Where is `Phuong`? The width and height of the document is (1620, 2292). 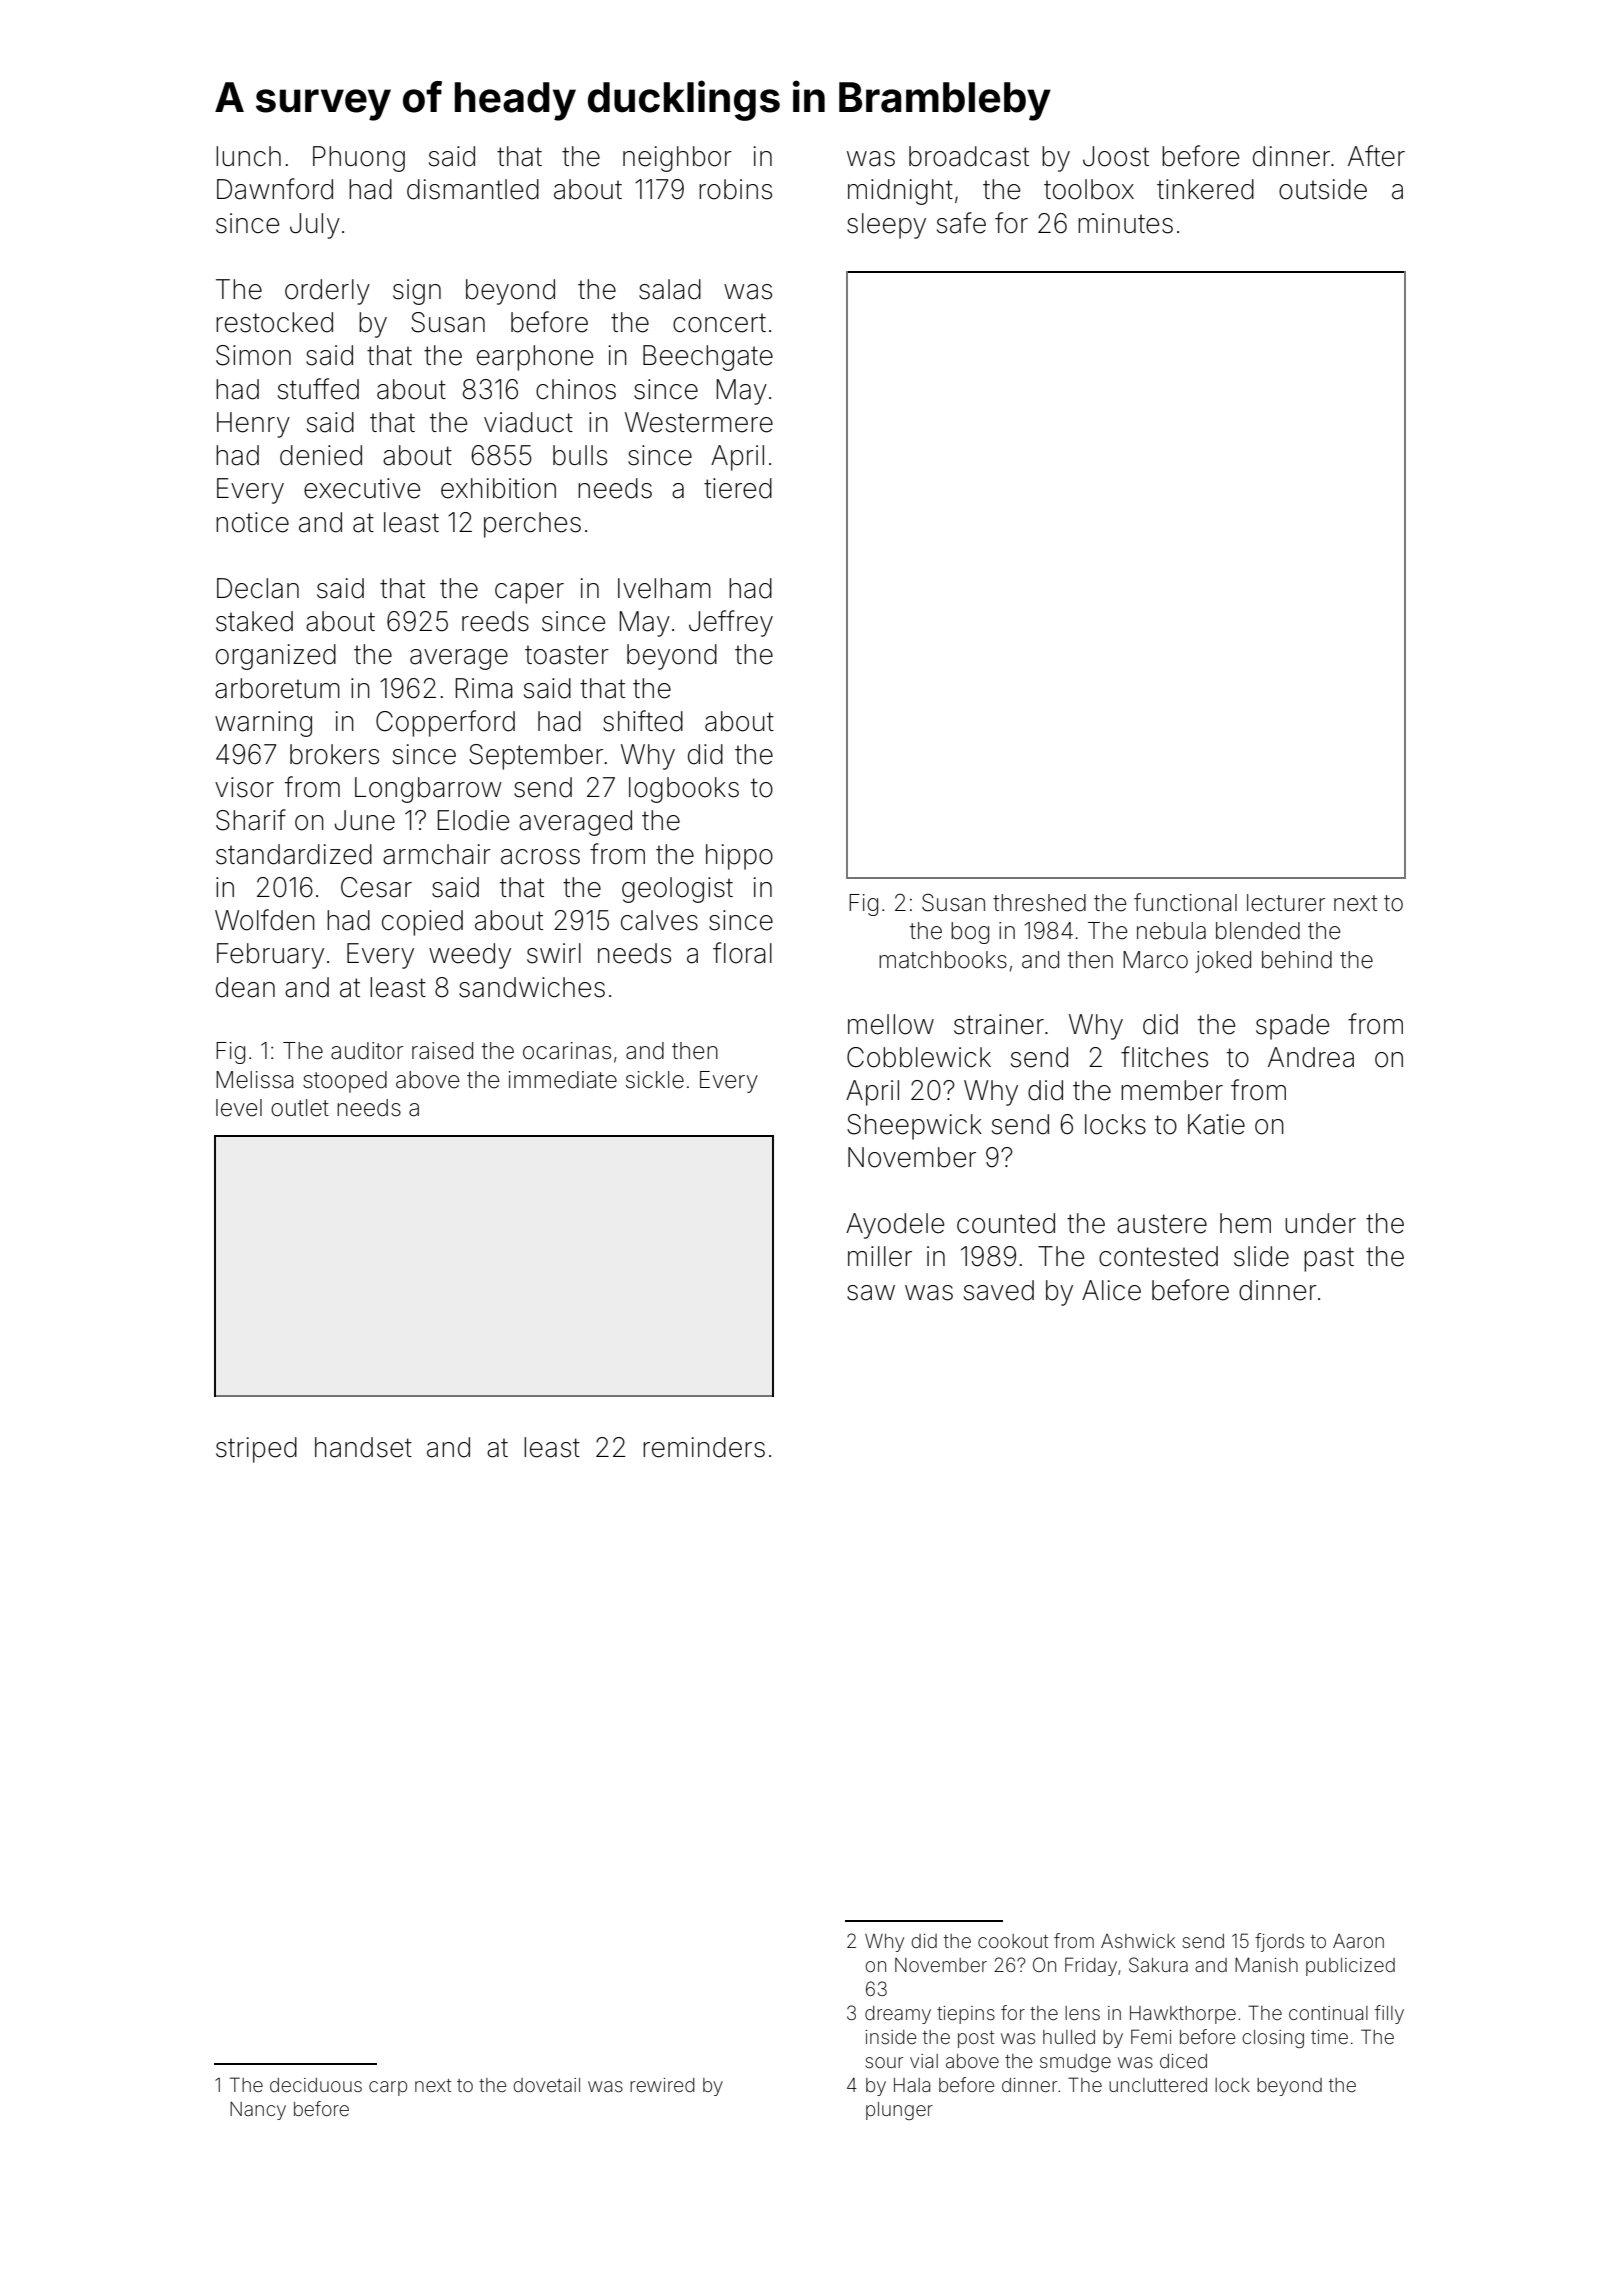
Phuong is located at coordinates (359, 159).
